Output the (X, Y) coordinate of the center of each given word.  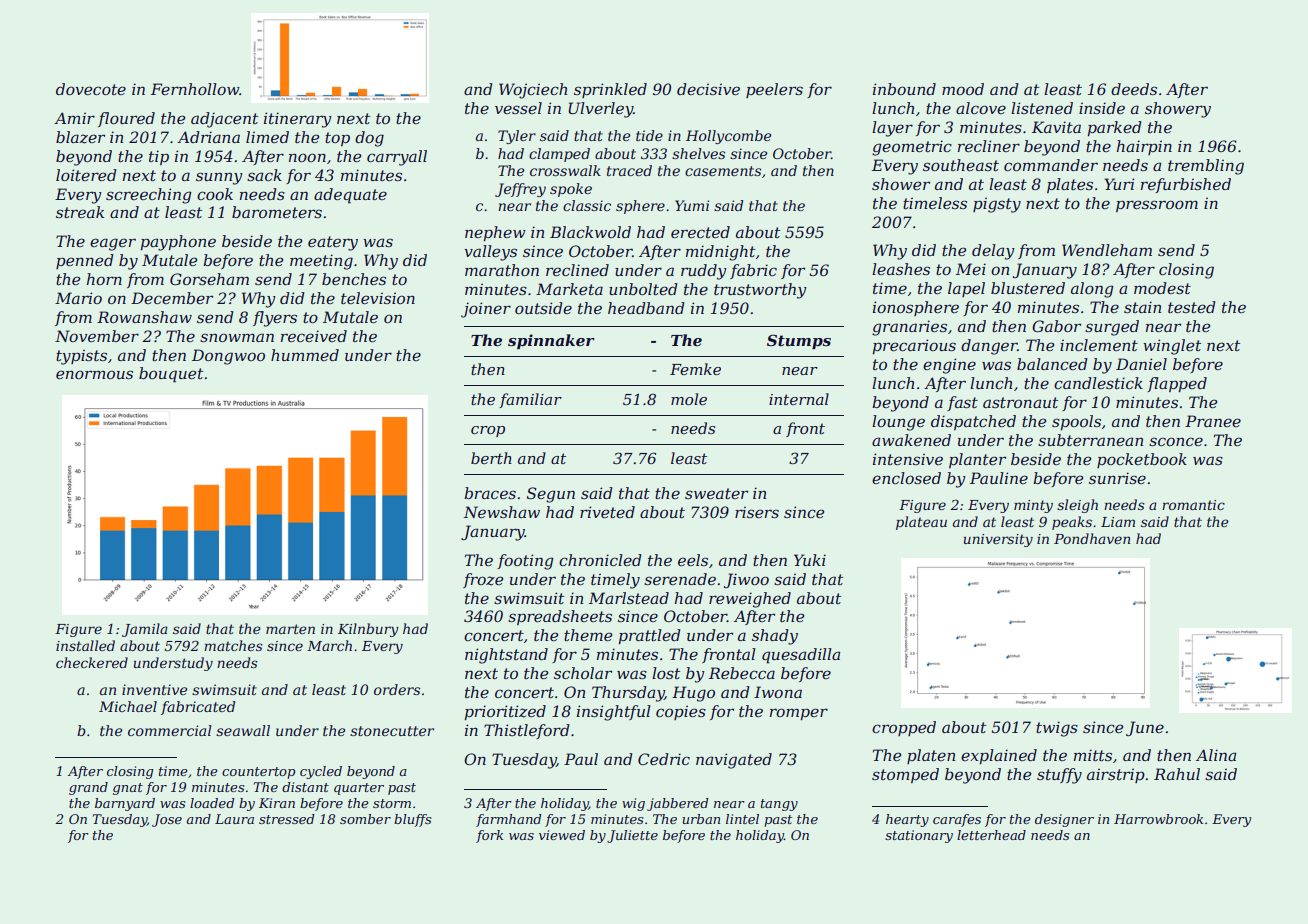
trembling (1206, 167)
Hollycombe (728, 137)
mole (689, 399)
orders (397, 689)
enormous (94, 374)
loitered (86, 175)
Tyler (517, 137)
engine (949, 366)
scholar (583, 673)
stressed (287, 819)
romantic (1193, 505)
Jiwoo (746, 580)
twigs (1057, 729)
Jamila (145, 630)
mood (963, 89)
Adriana (208, 137)
